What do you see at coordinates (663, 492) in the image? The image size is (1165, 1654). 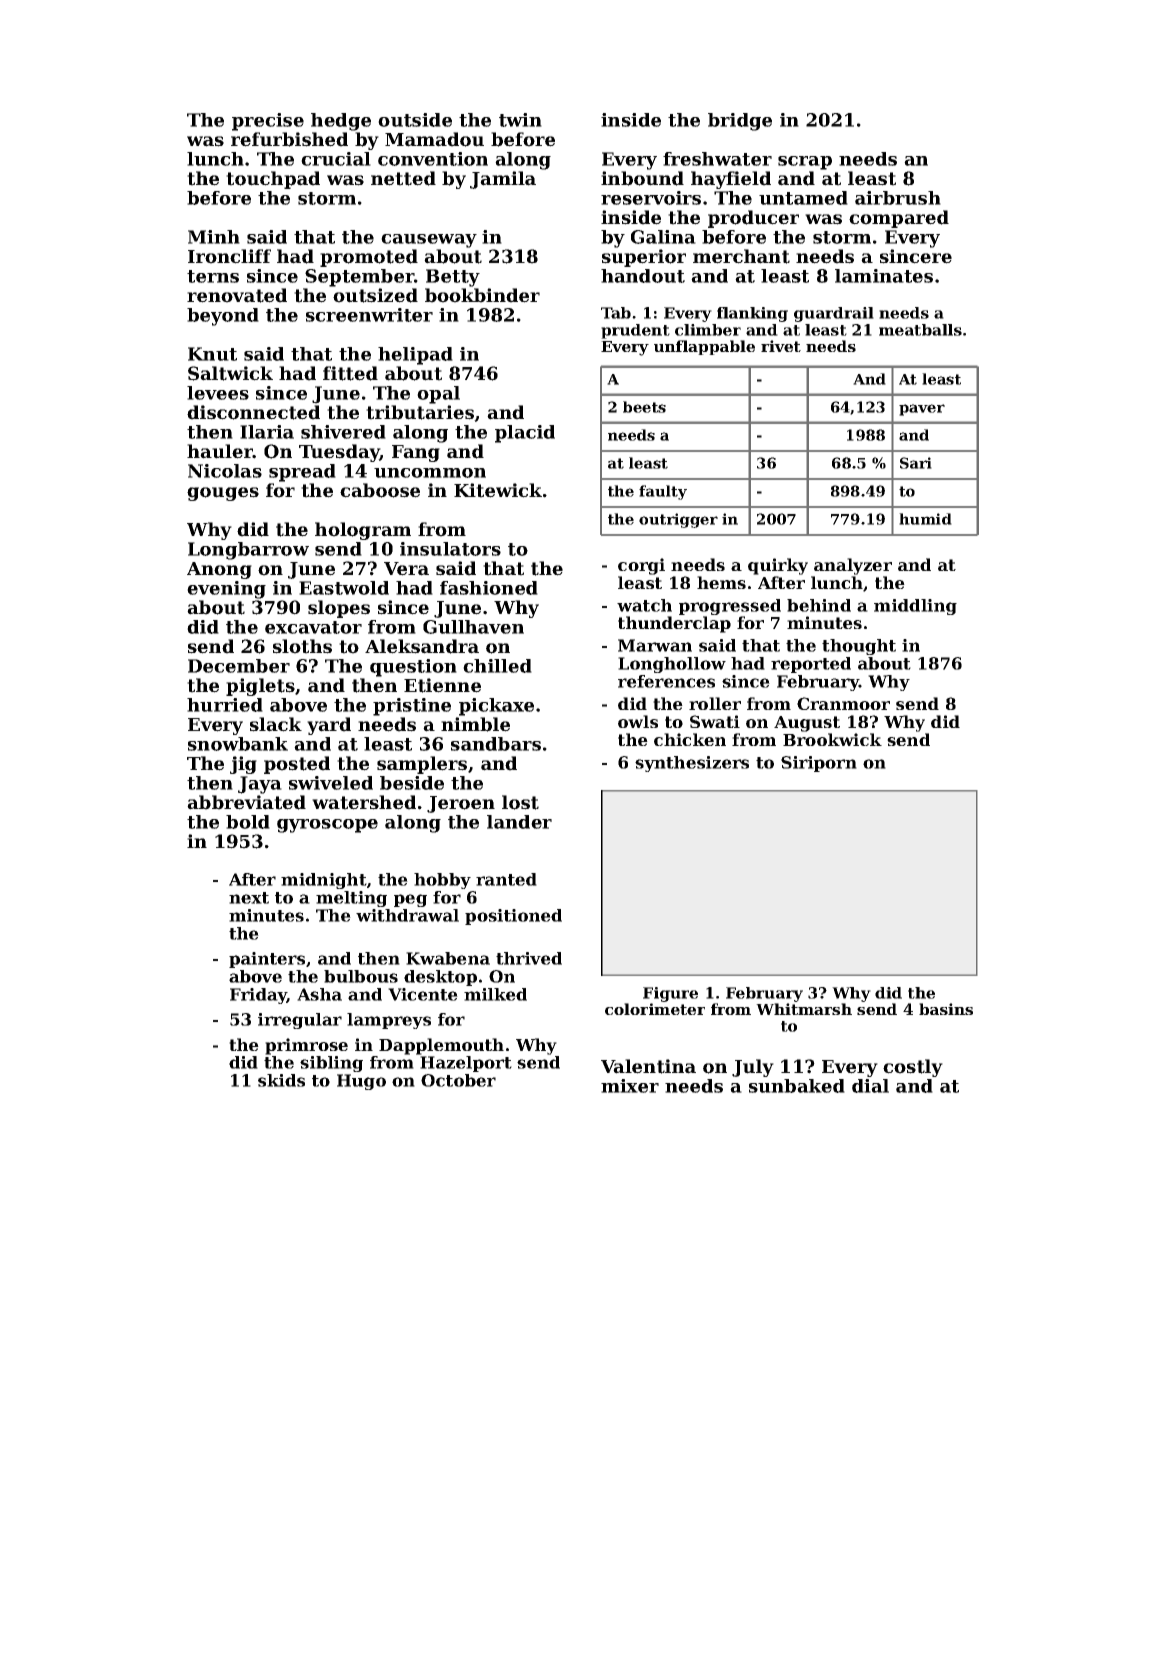 I see `faulty` at bounding box center [663, 492].
